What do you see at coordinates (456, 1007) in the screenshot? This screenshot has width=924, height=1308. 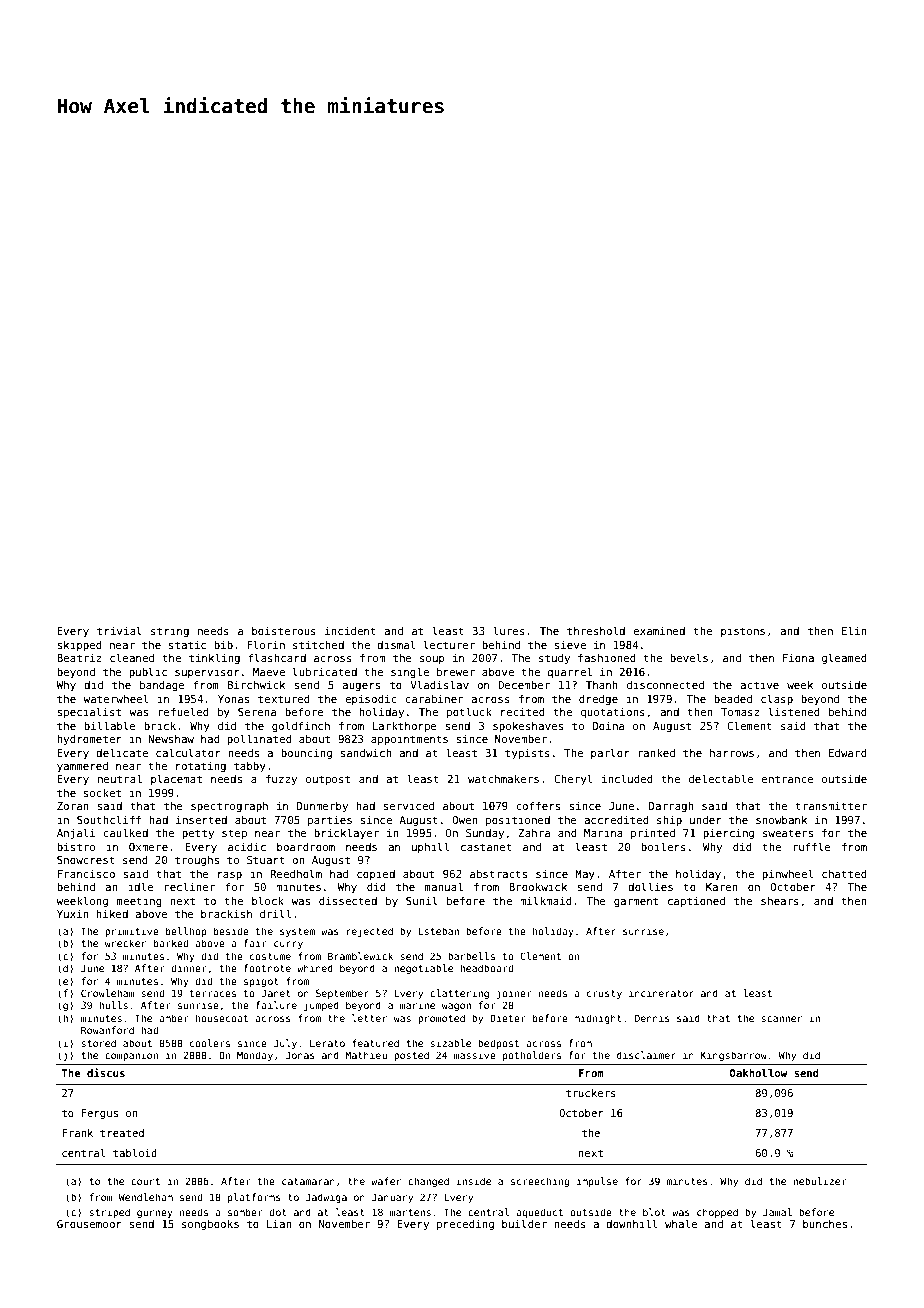 I see `wagon` at bounding box center [456, 1007].
